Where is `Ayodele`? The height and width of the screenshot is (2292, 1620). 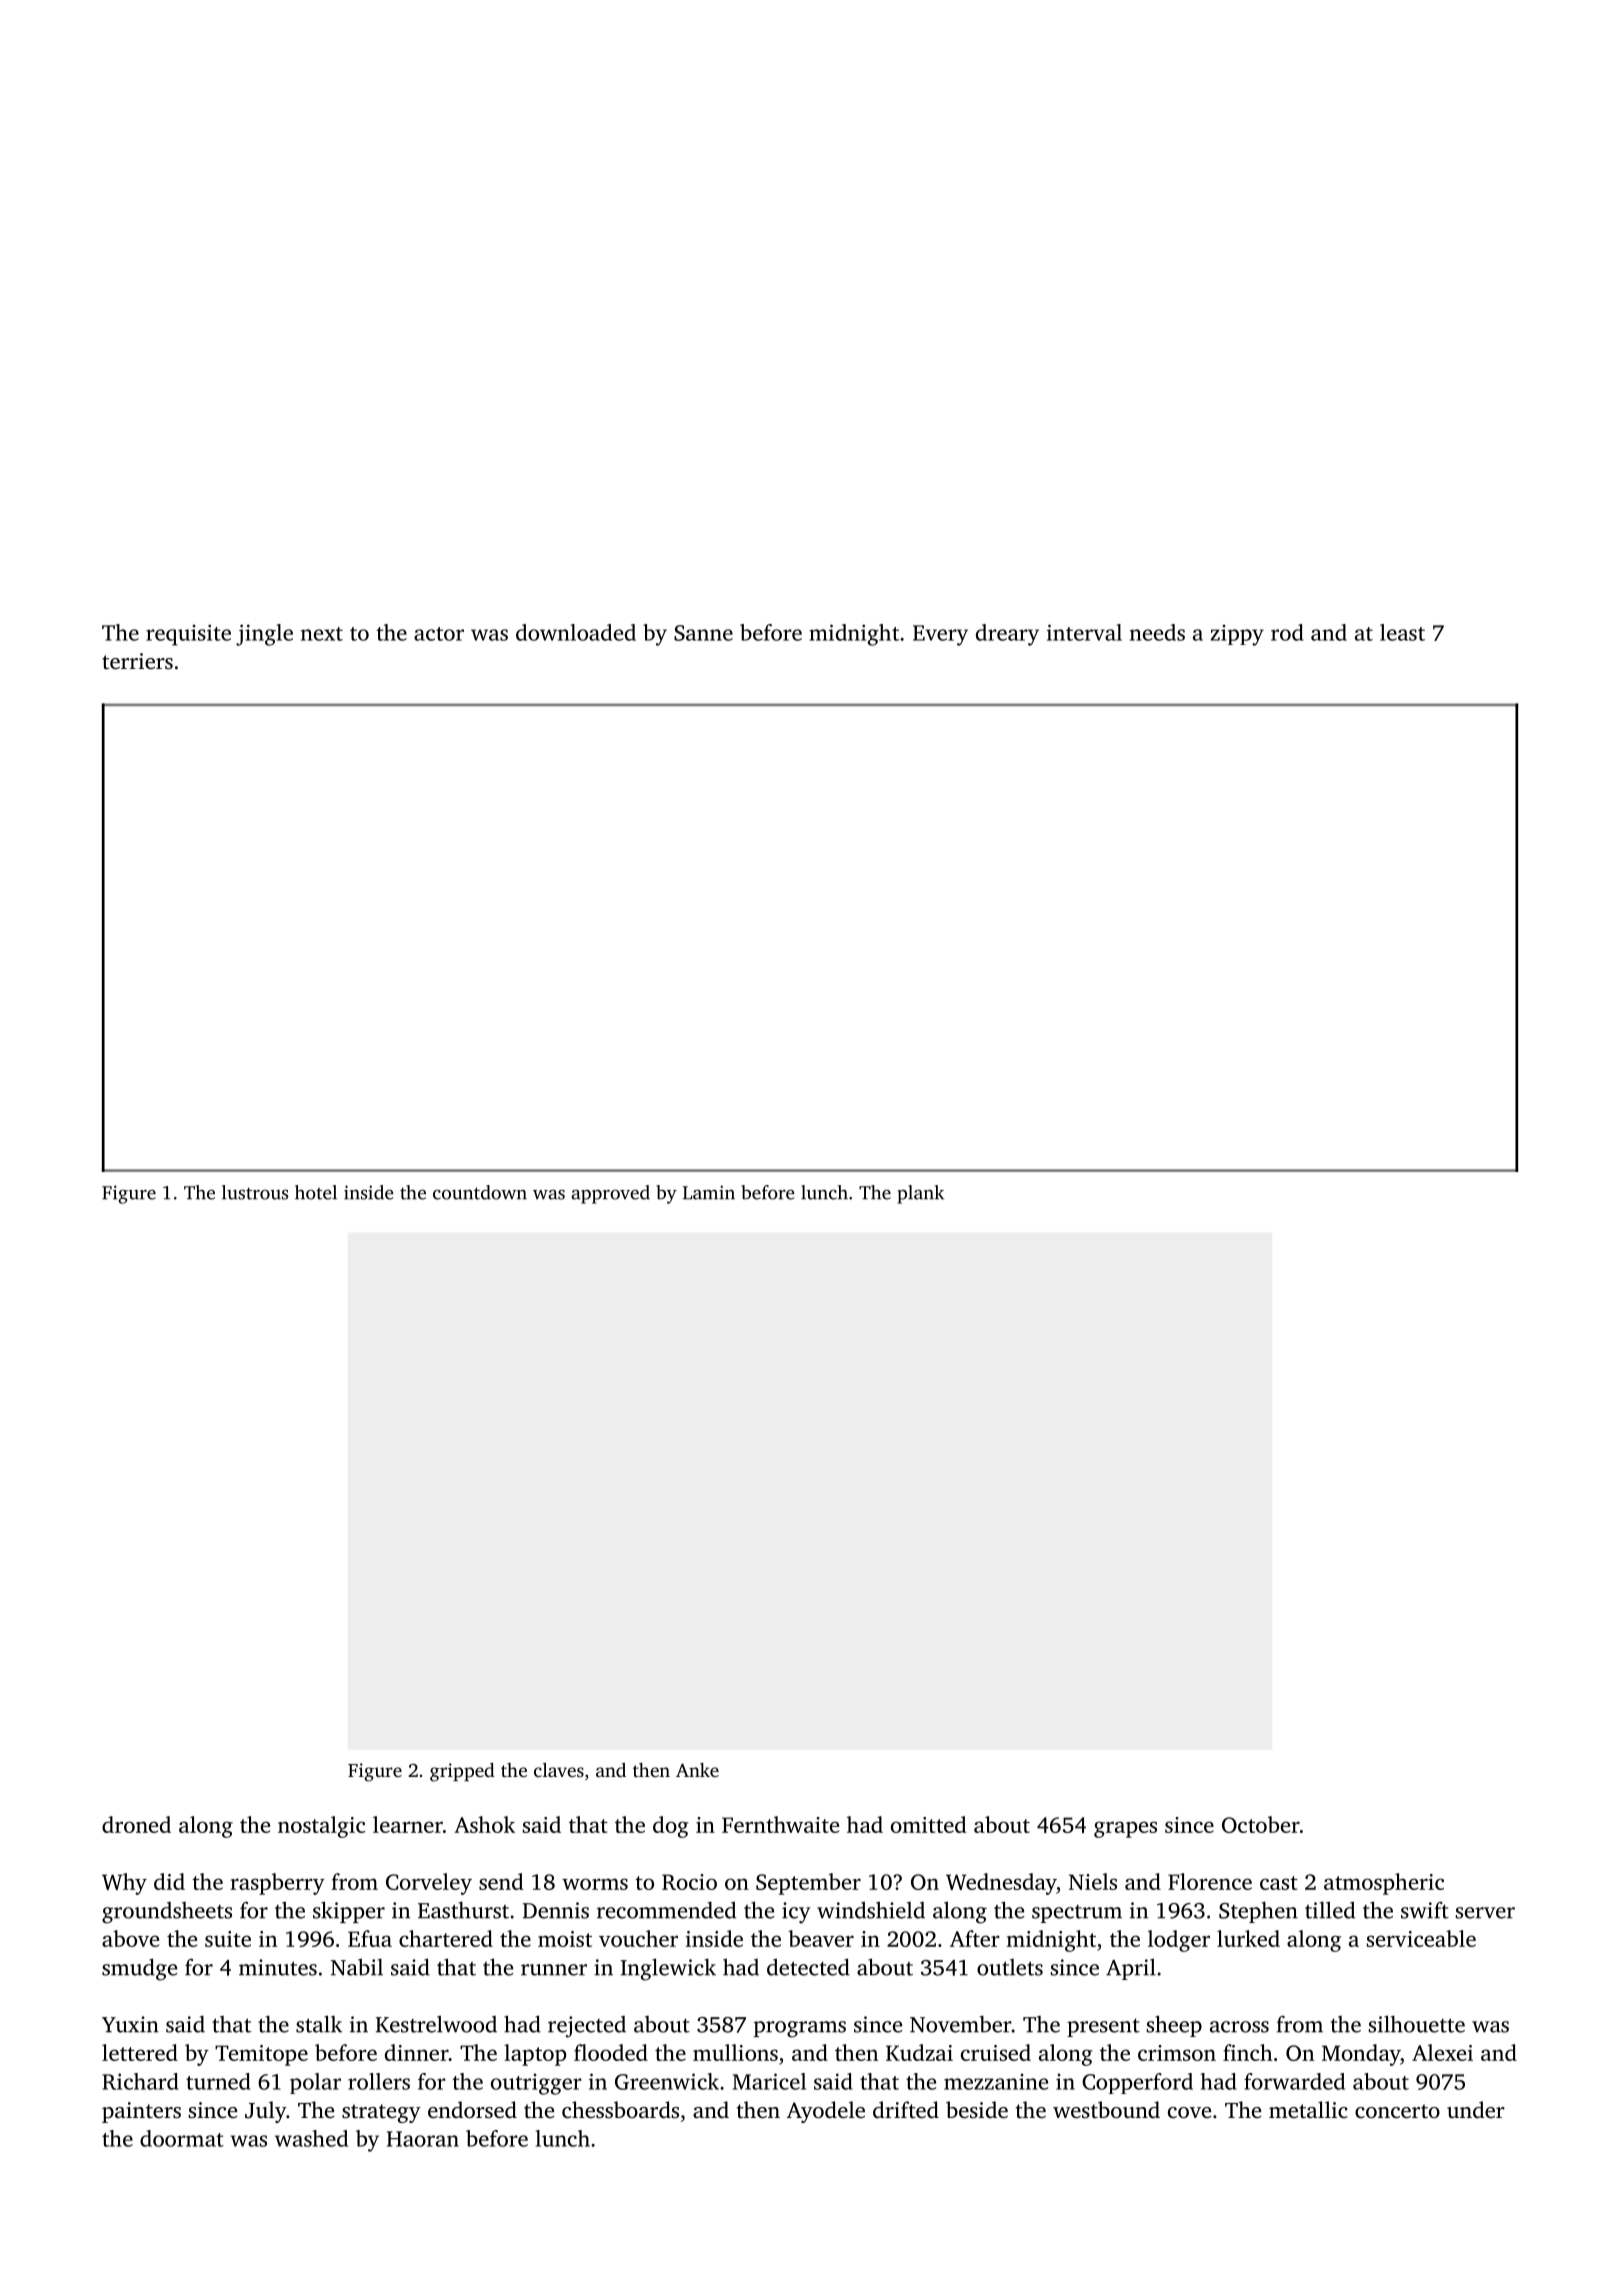
Ayodele is located at coordinates (826, 2112).
